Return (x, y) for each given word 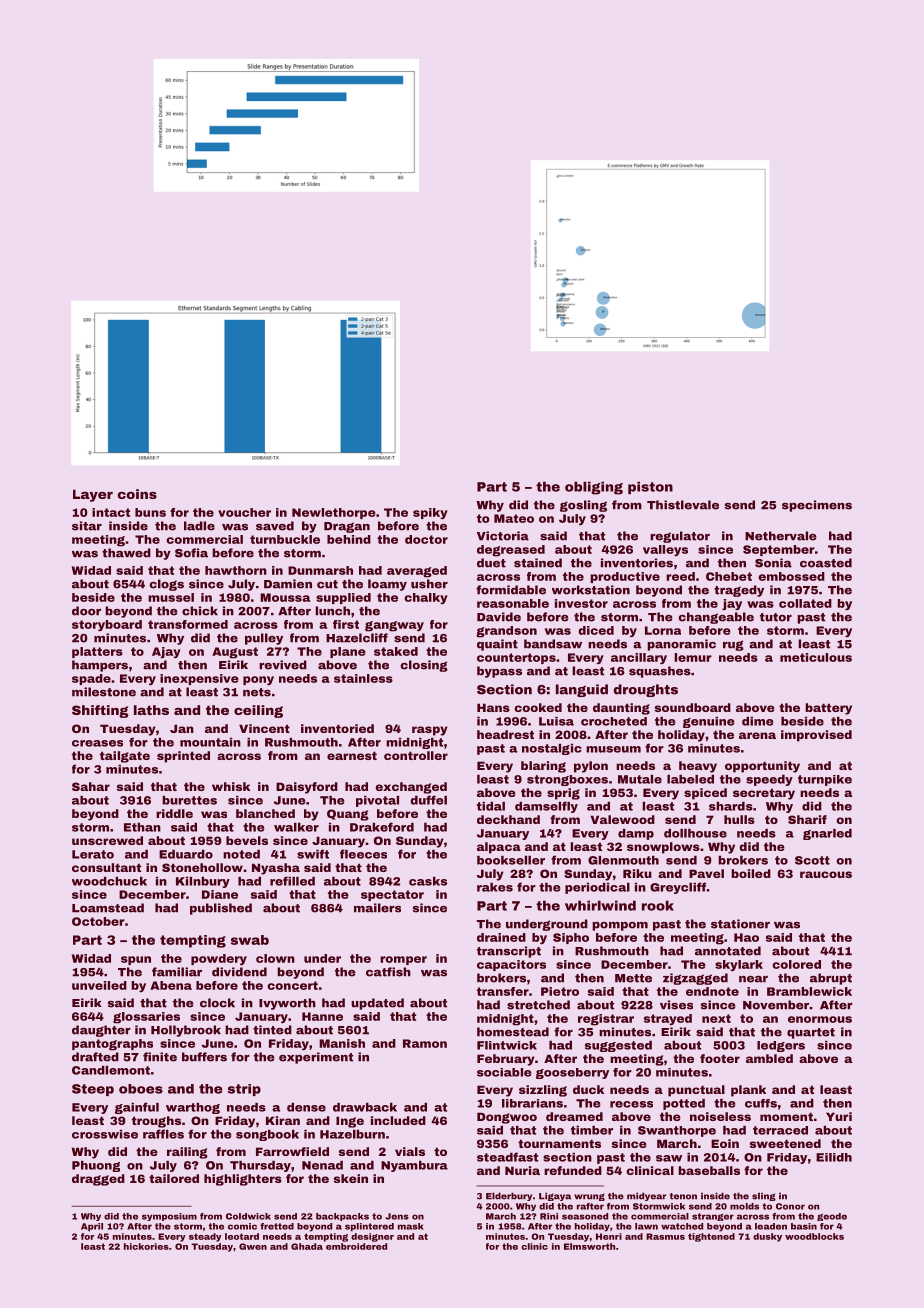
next (716, 1018)
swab (250, 940)
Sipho (571, 938)
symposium (169, 1217)
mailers (377, 908)
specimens (817, 506)
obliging (594, 488)
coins (137, 494)
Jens (397, 1216)
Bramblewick (809, 991)
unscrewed (107, 840)
